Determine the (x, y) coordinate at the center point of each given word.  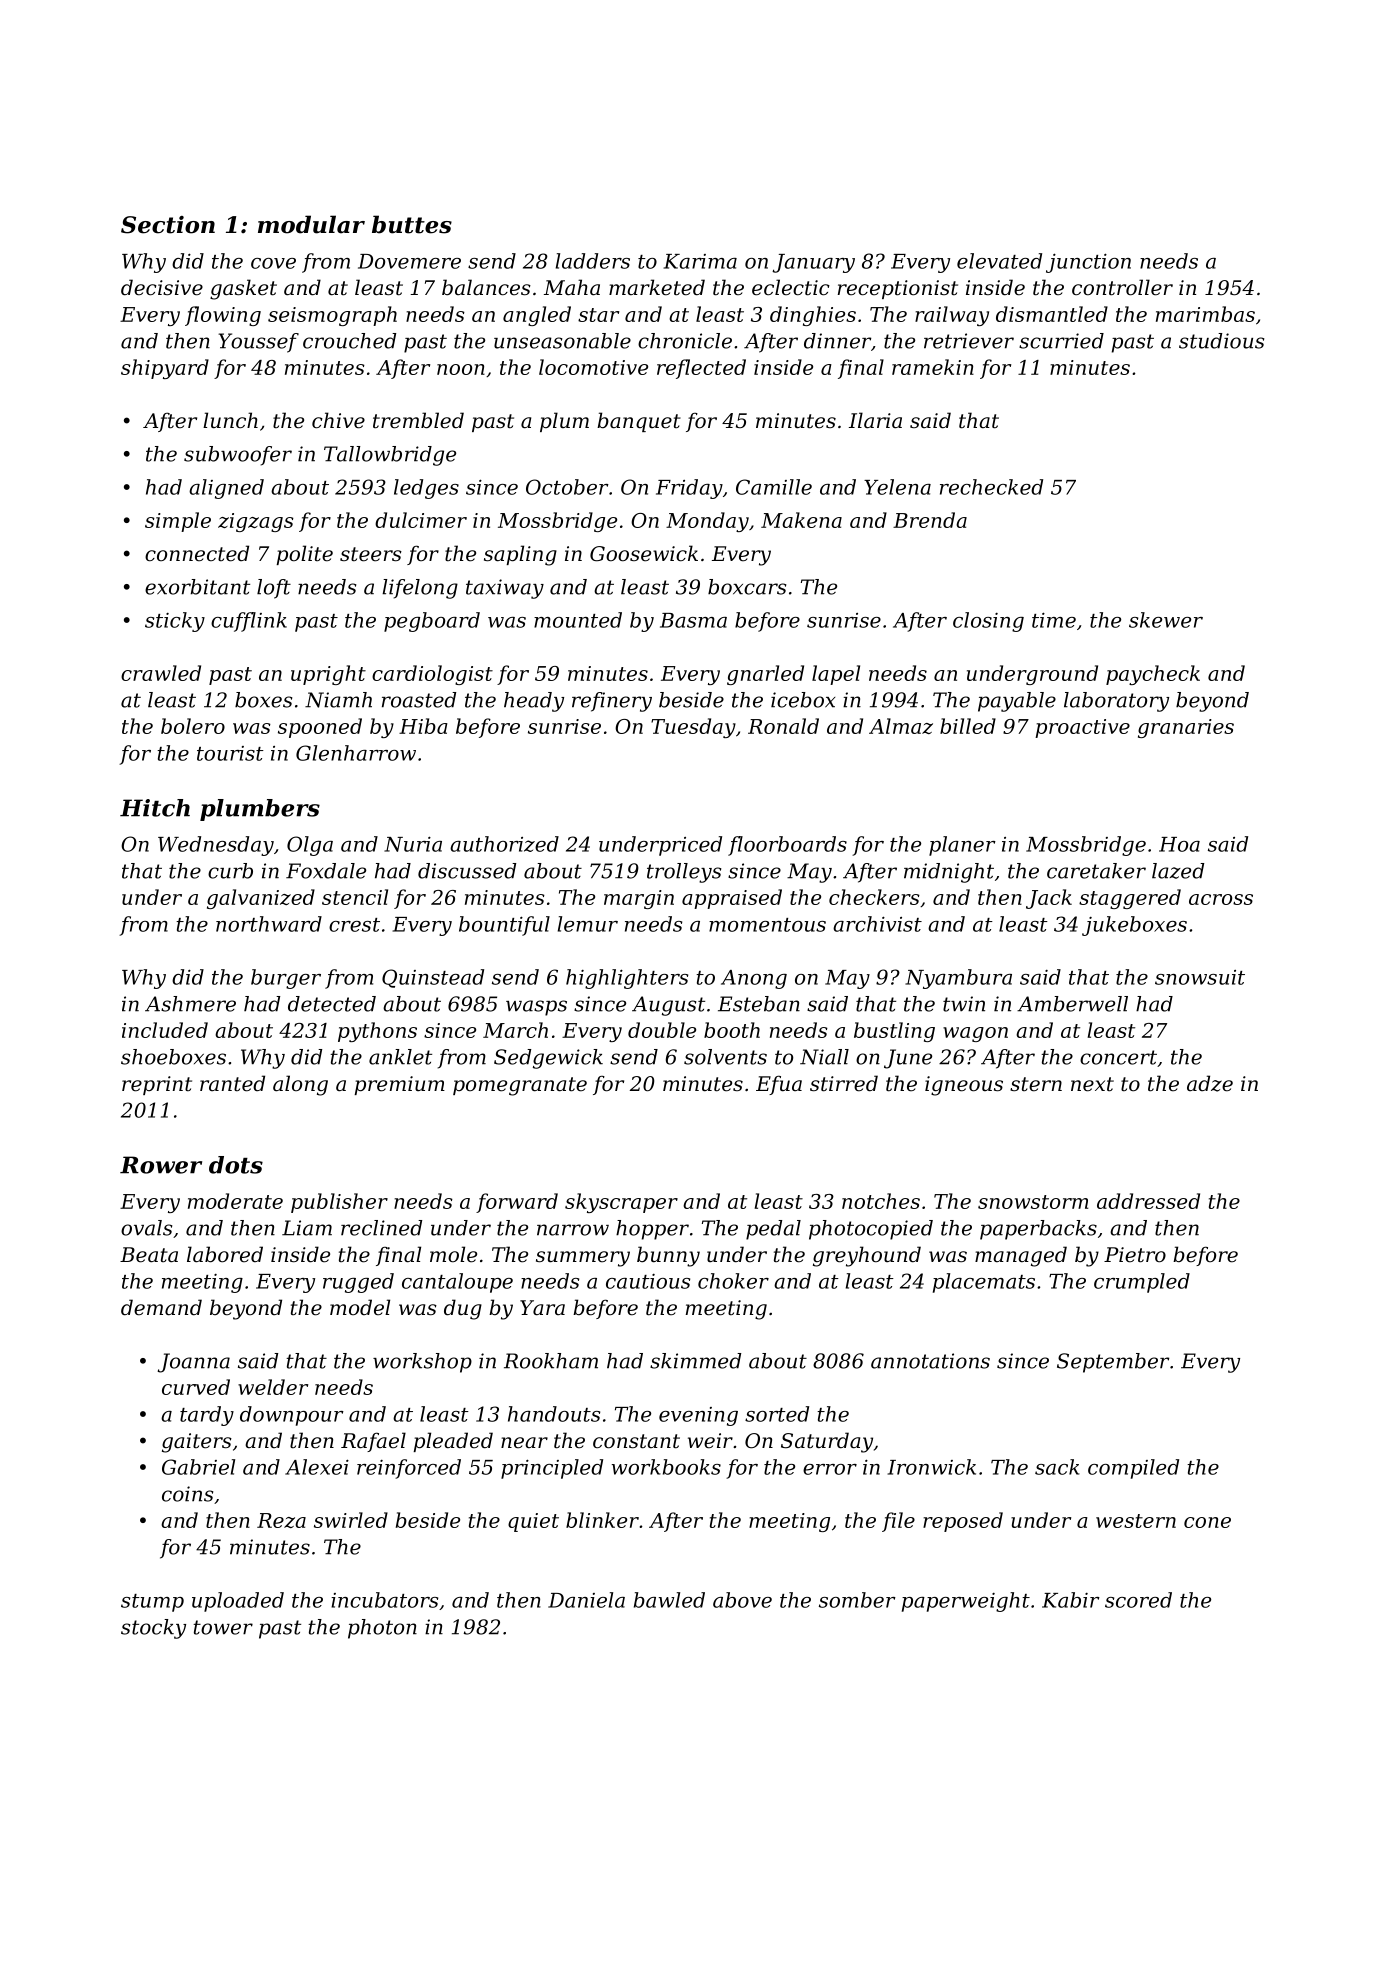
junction (1088, 263)
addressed (1148, 1201)
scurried (1061, 341)
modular (311, 224)
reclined (381, 1228)
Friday (689, 489)
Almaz (901, 726)
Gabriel (198, 1467)
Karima (700, 261)
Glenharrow (356, 753)
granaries (1186, 728)
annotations (930, 1361)
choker (733, 1281)
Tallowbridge (390, 456)
